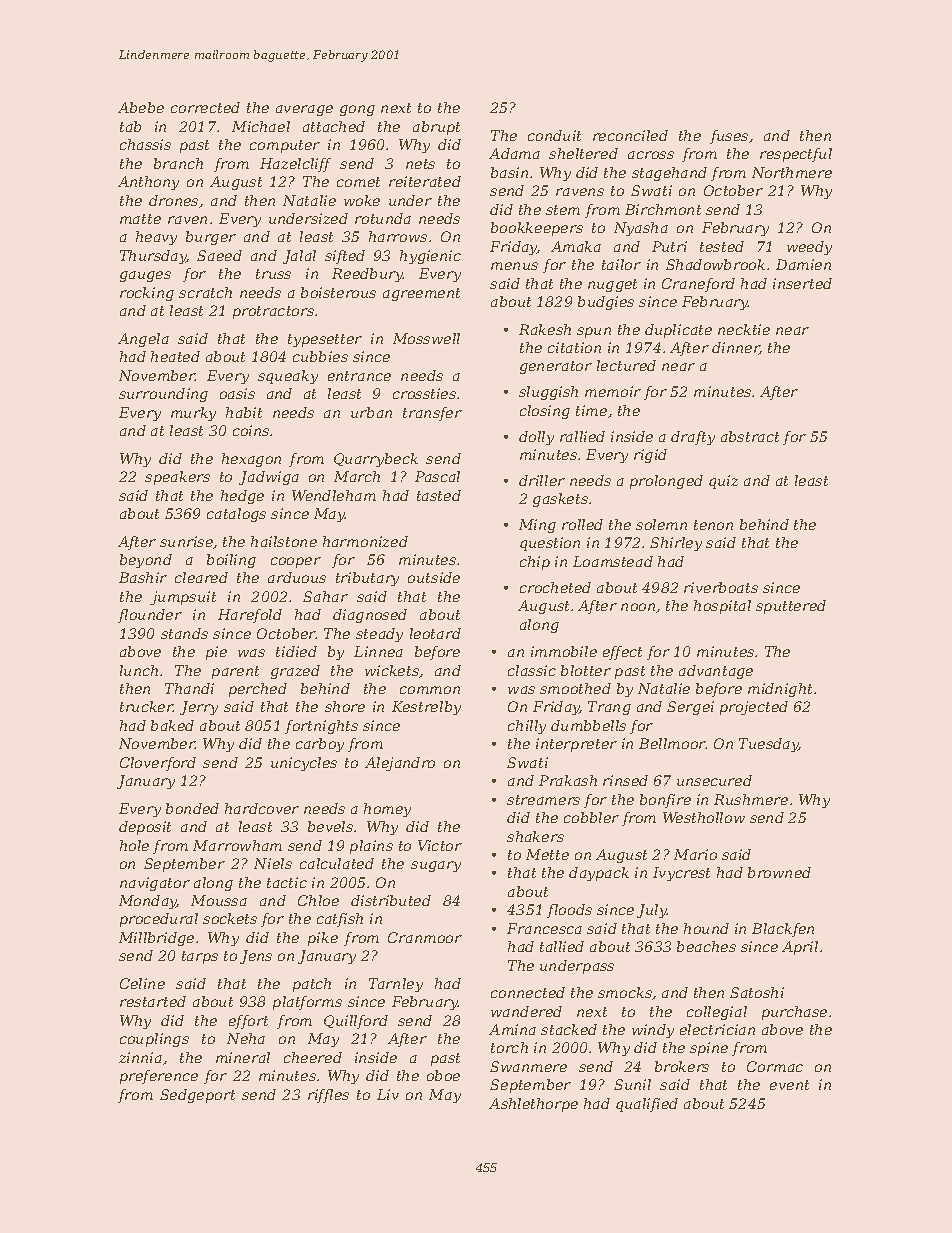  I want to click on tested, so click(722, 246).
